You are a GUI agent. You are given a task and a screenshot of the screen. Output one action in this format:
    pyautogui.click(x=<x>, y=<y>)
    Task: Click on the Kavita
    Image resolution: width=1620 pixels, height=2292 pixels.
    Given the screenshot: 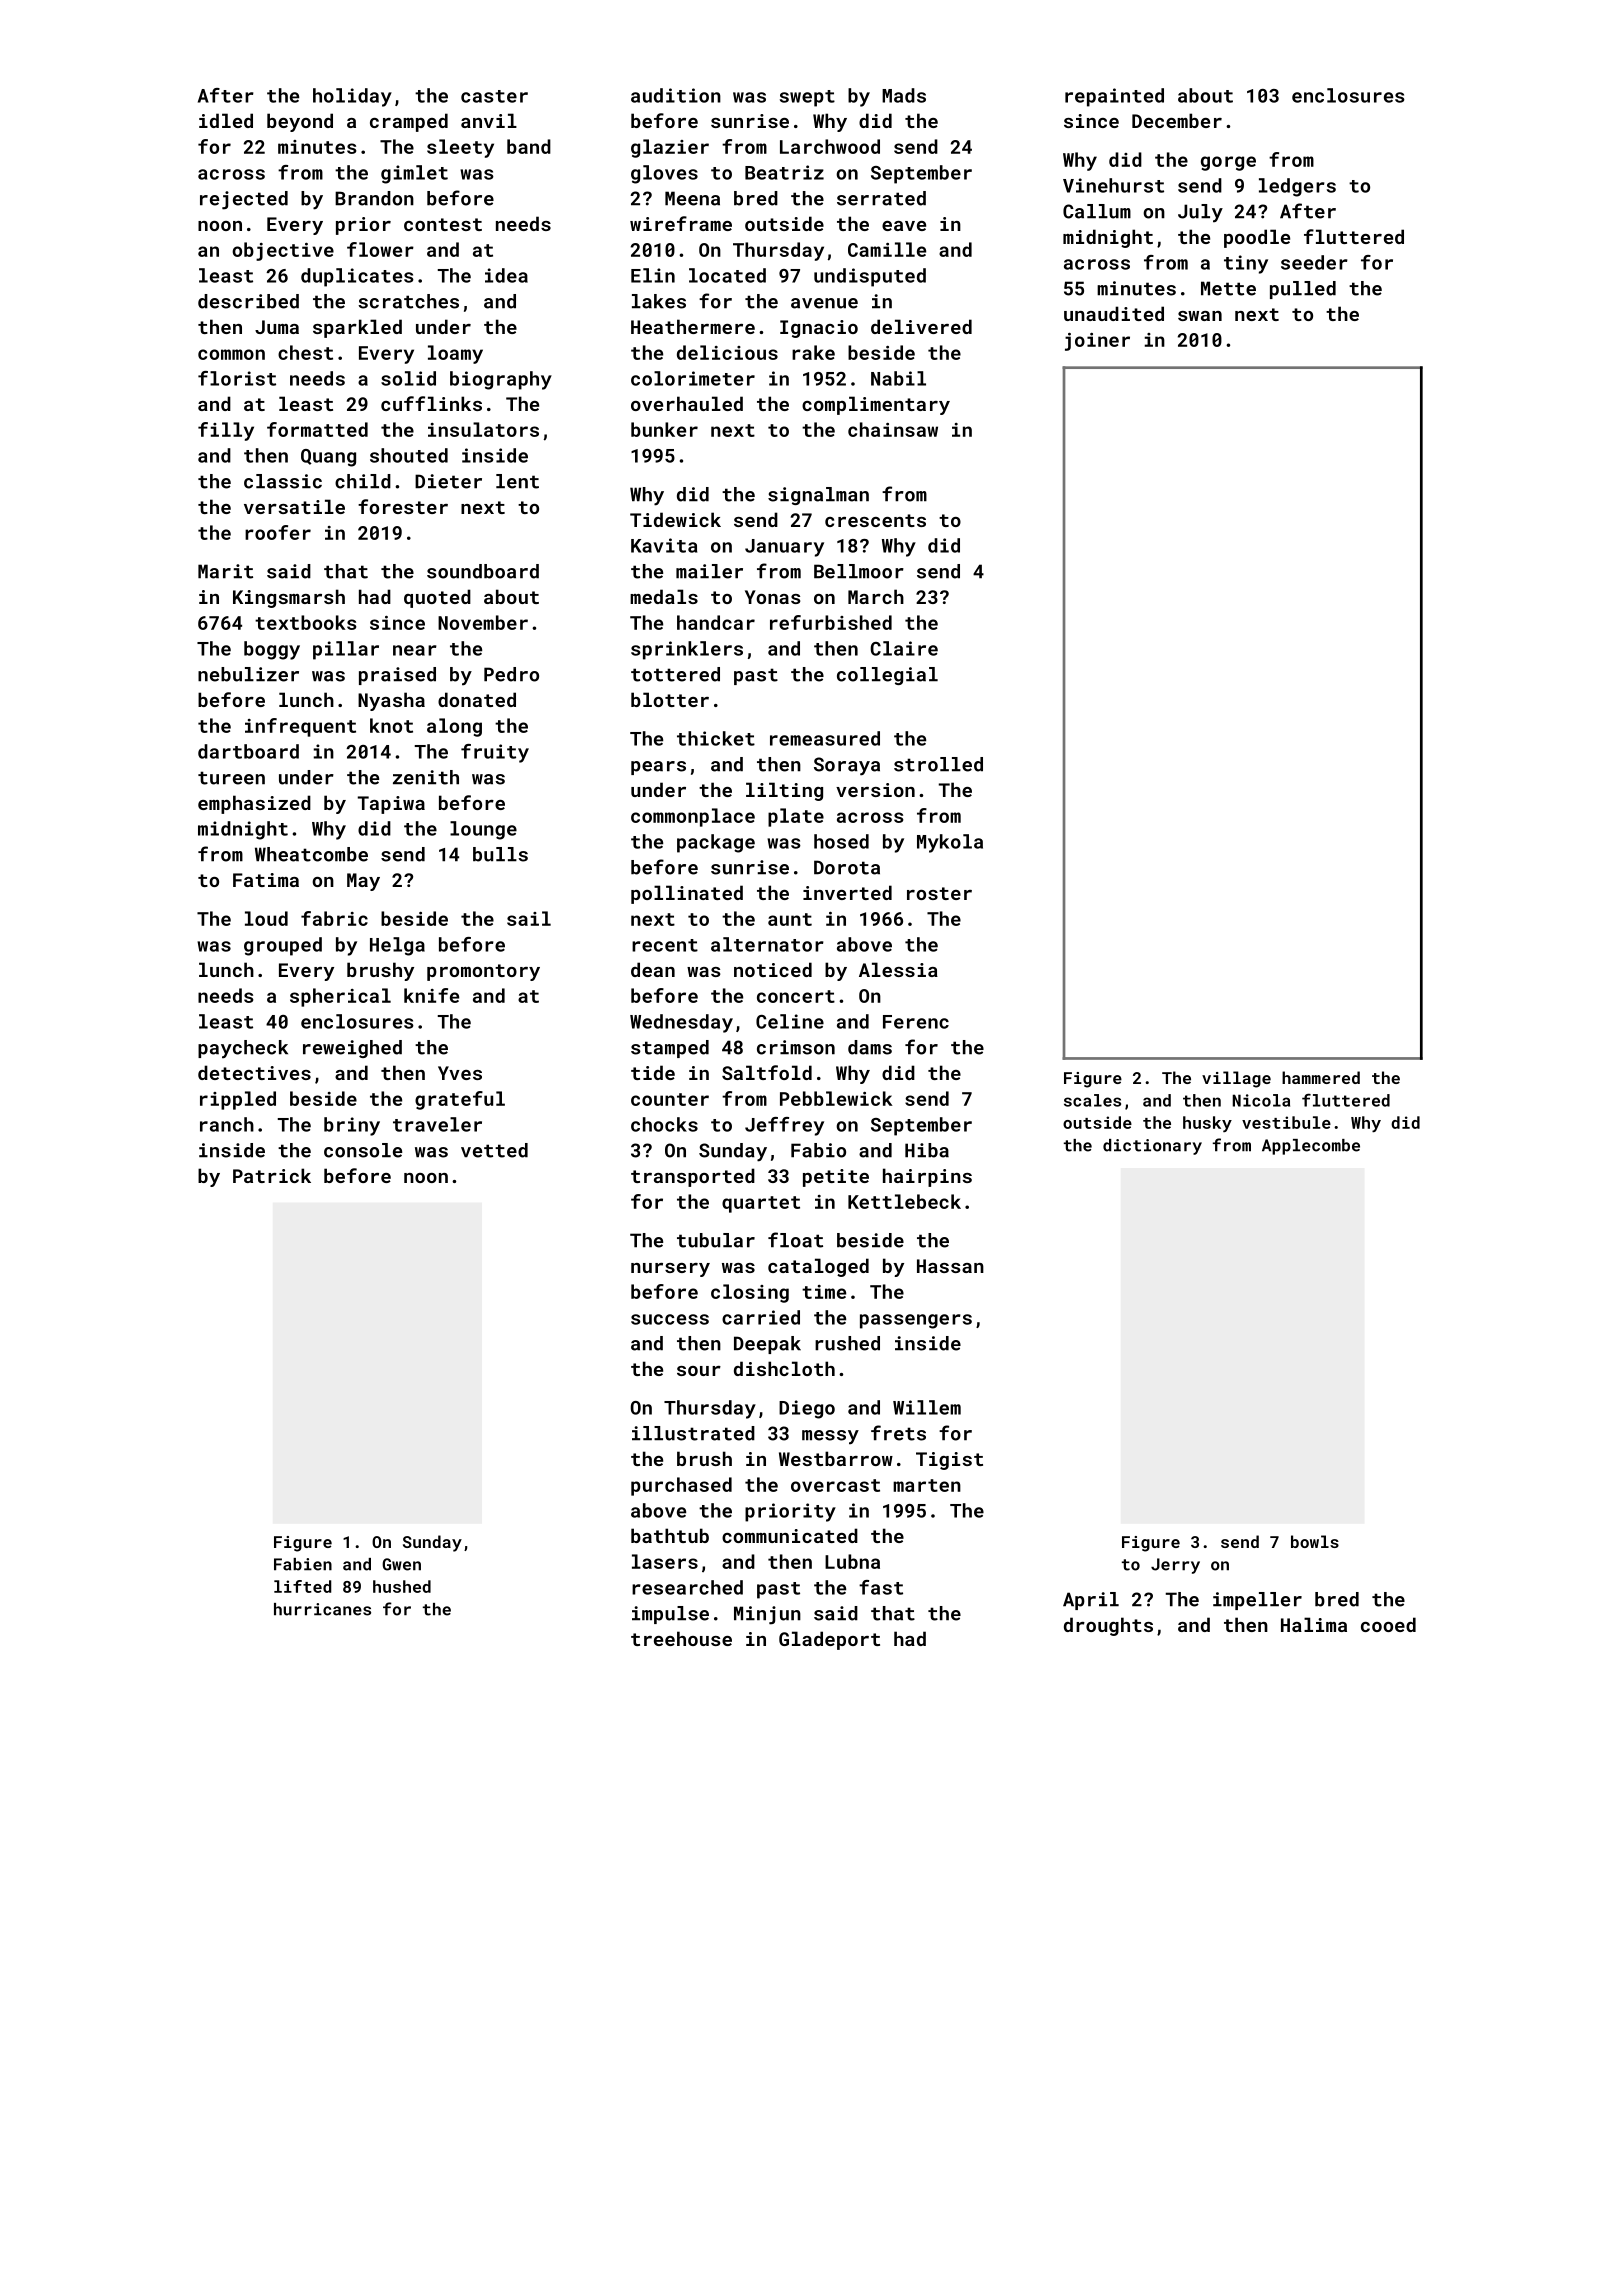 What is the action you would take?
    pyautogui.click(x=664, y=545)
